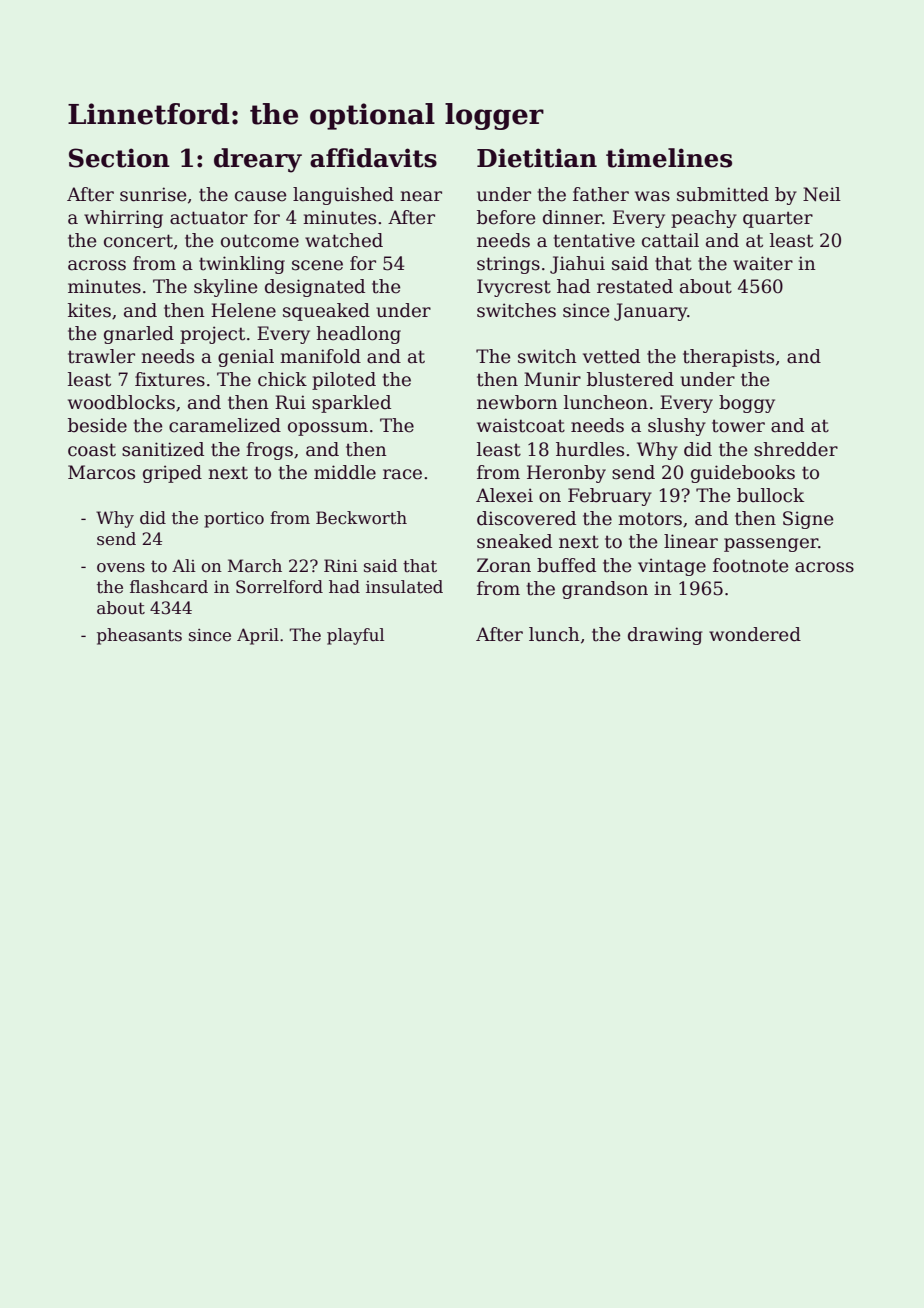 The image size is (924, 1308). I want to click on pheasants, so click(139, 636).
